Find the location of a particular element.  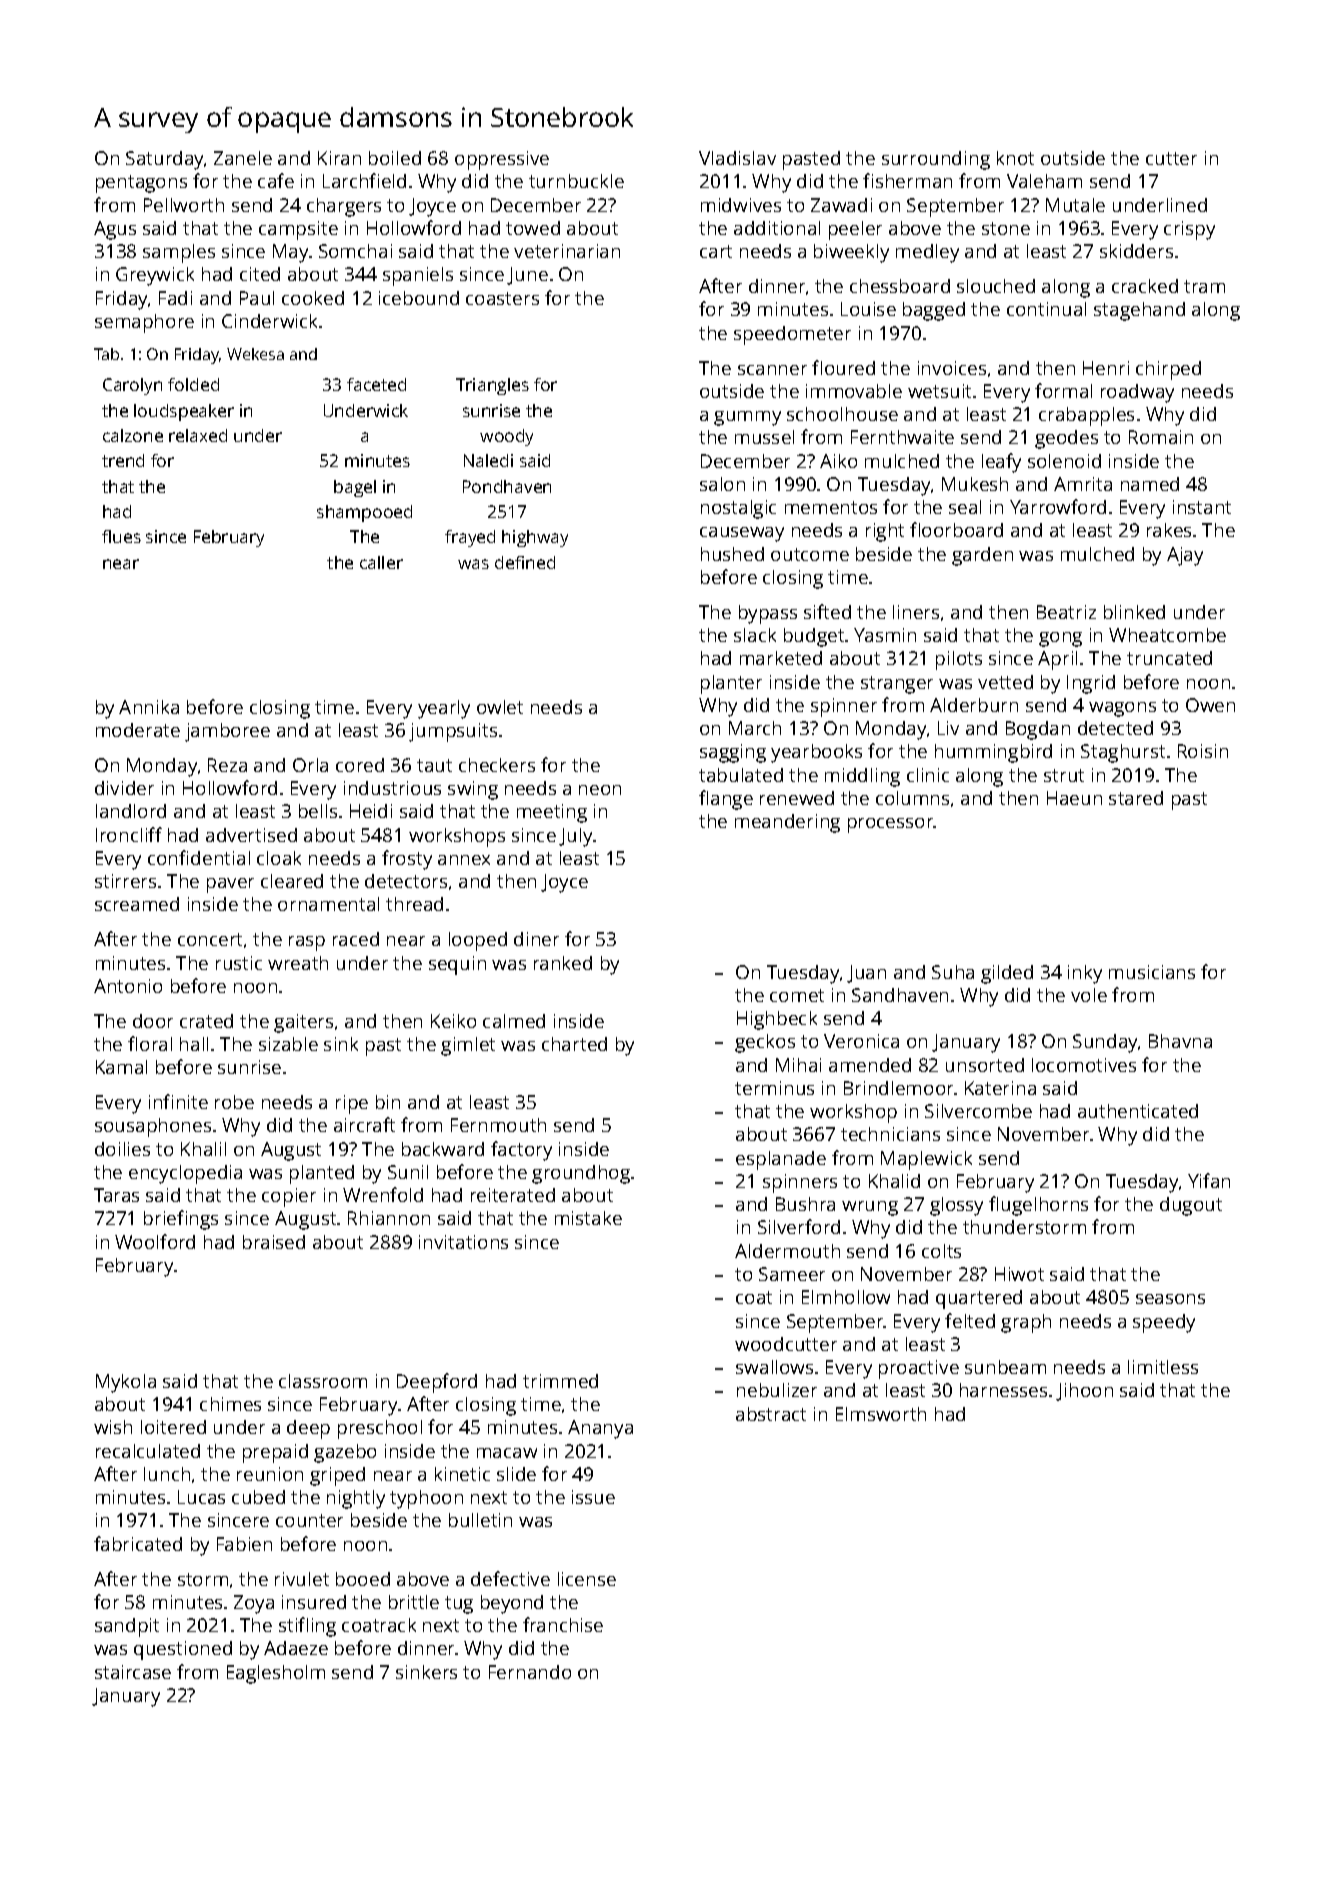

flugelhorns is located at coordinates (1038, 1206).
